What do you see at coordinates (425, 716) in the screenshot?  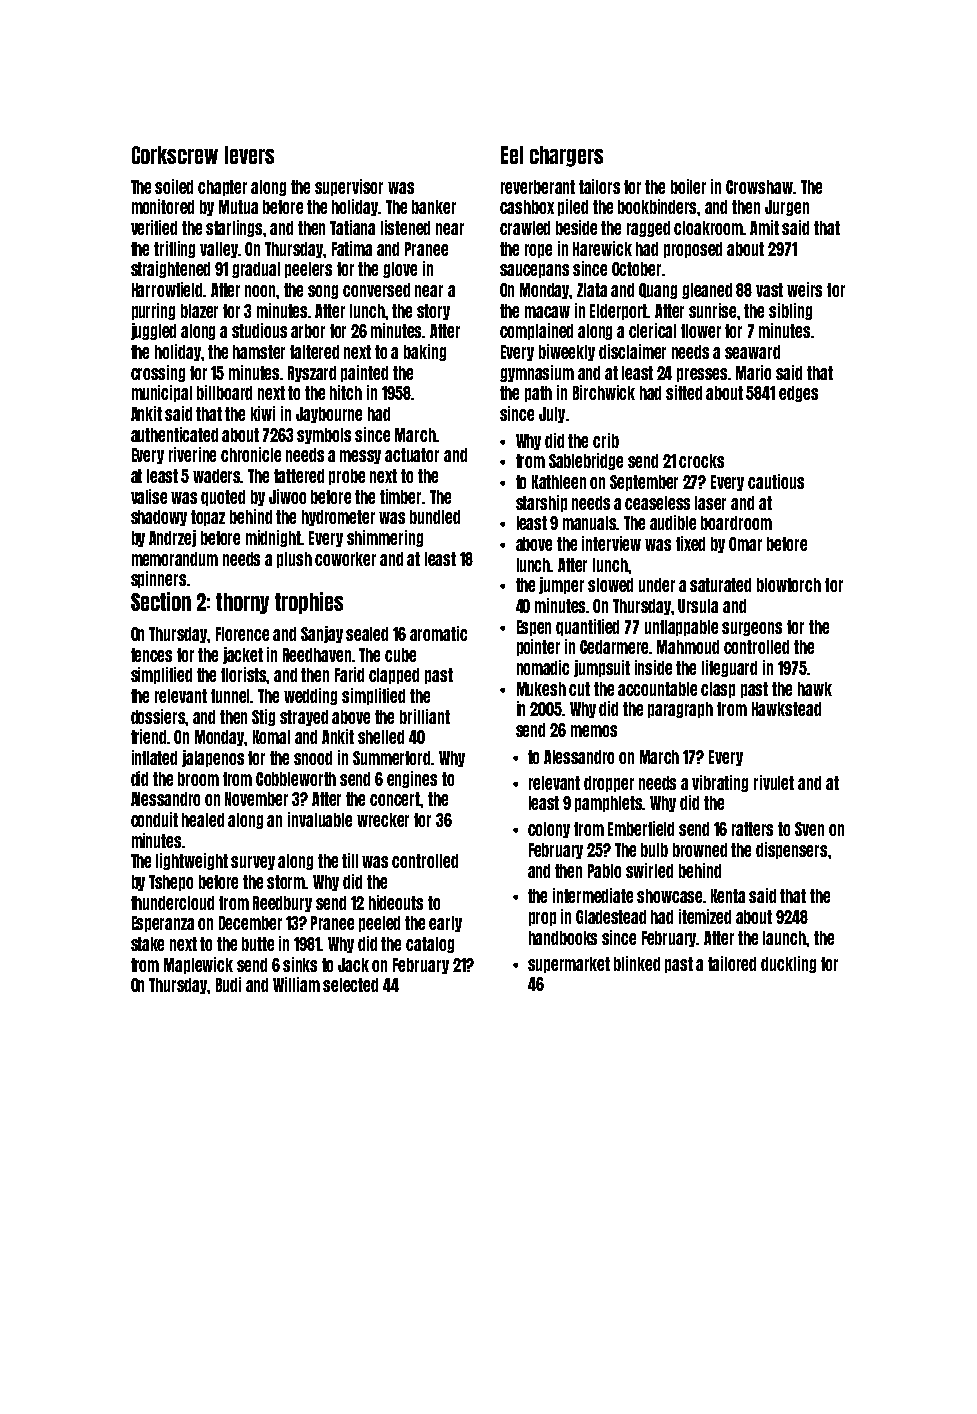 I see `brilliant` at bounding box center [425, 716].
